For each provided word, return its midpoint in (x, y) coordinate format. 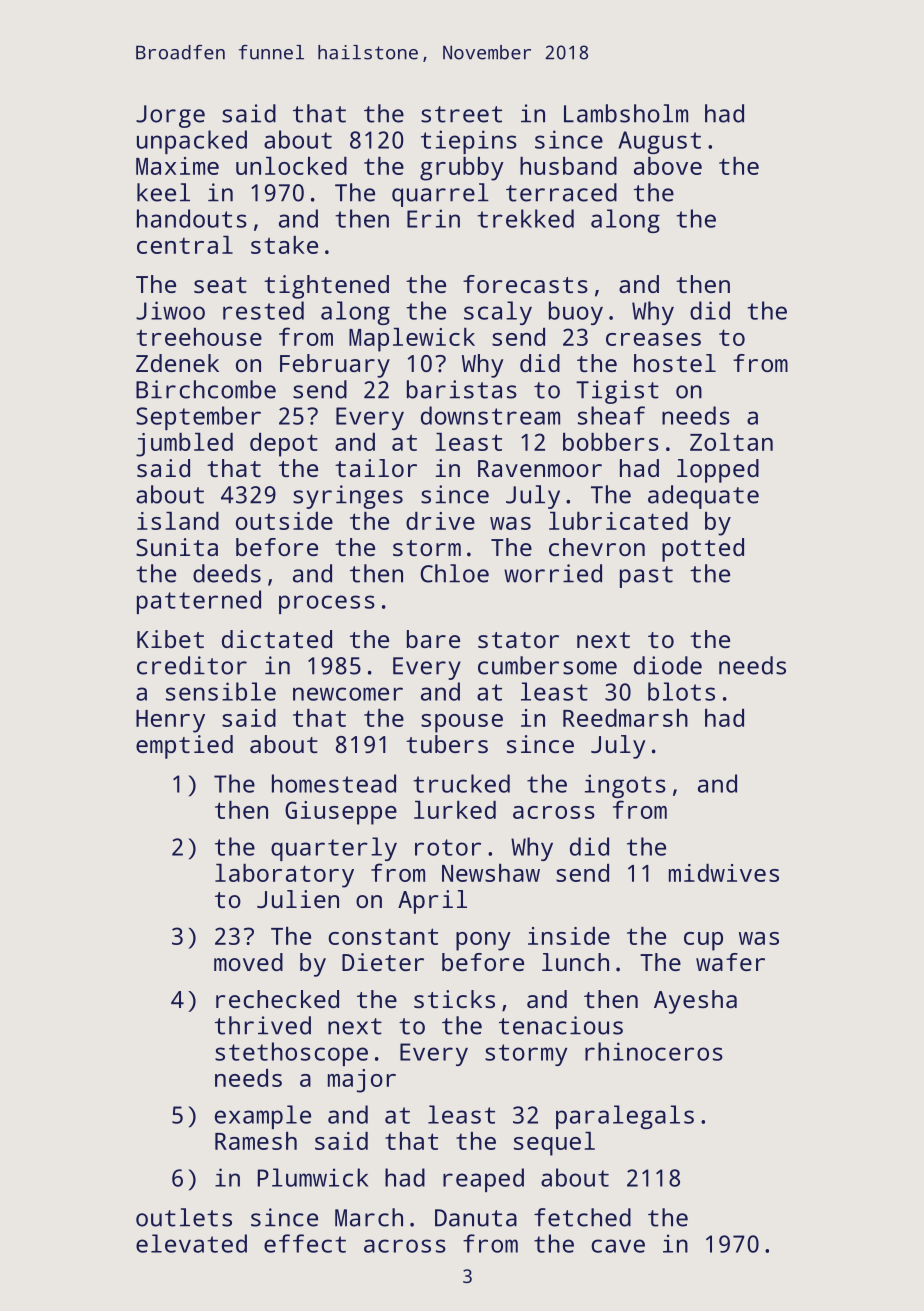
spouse (462, 723)
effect (305, 1243)
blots (681, 691)
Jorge (170, 116)
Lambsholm (626, 113)
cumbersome (547, 665)
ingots (625, 786)
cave (618, 1246)
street (461, 114)
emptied (184, 747)
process (327, 604)
